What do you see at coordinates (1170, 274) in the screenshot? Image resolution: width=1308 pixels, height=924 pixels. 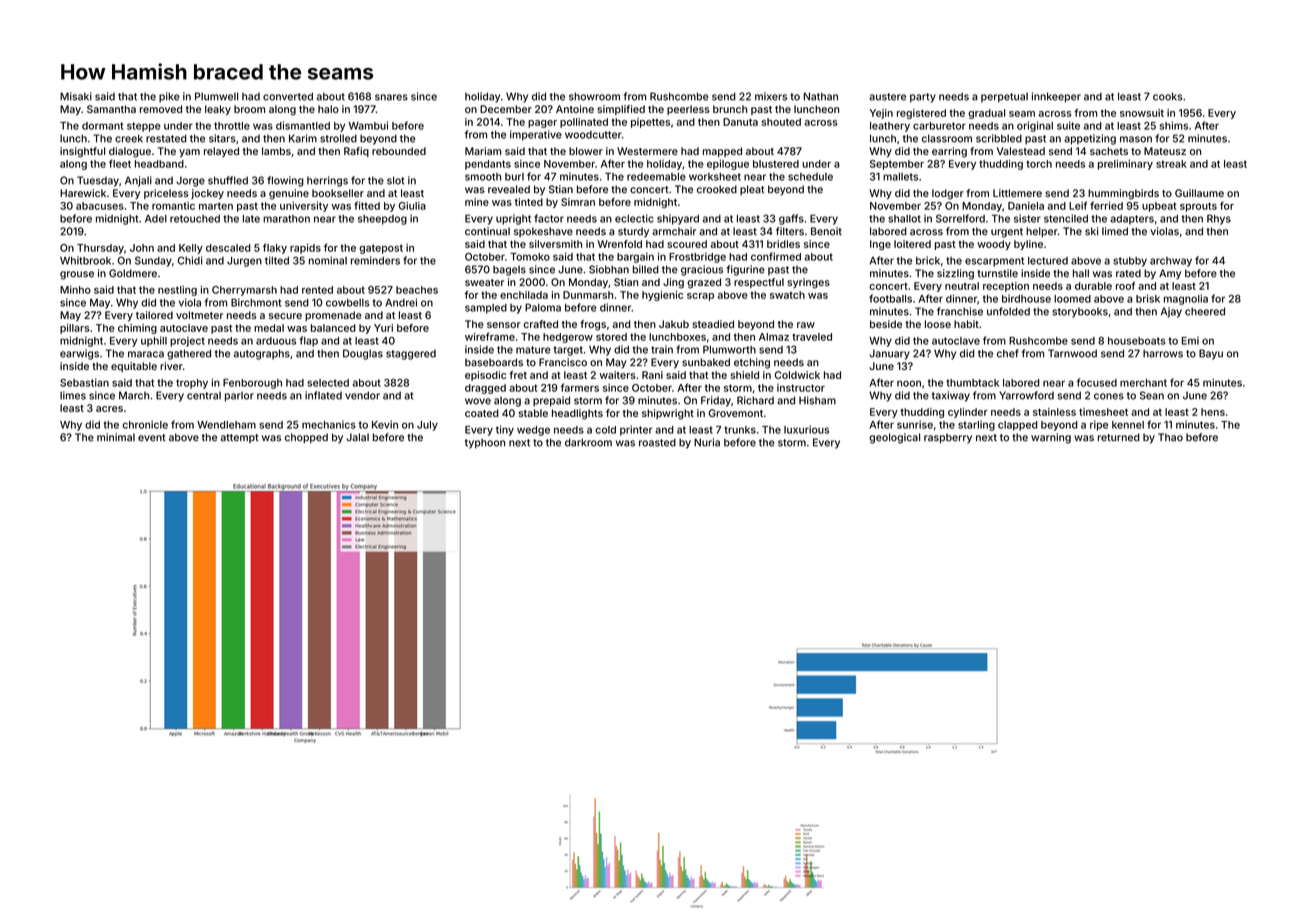 I see `Amy` at bounding box center [1170, 274].
